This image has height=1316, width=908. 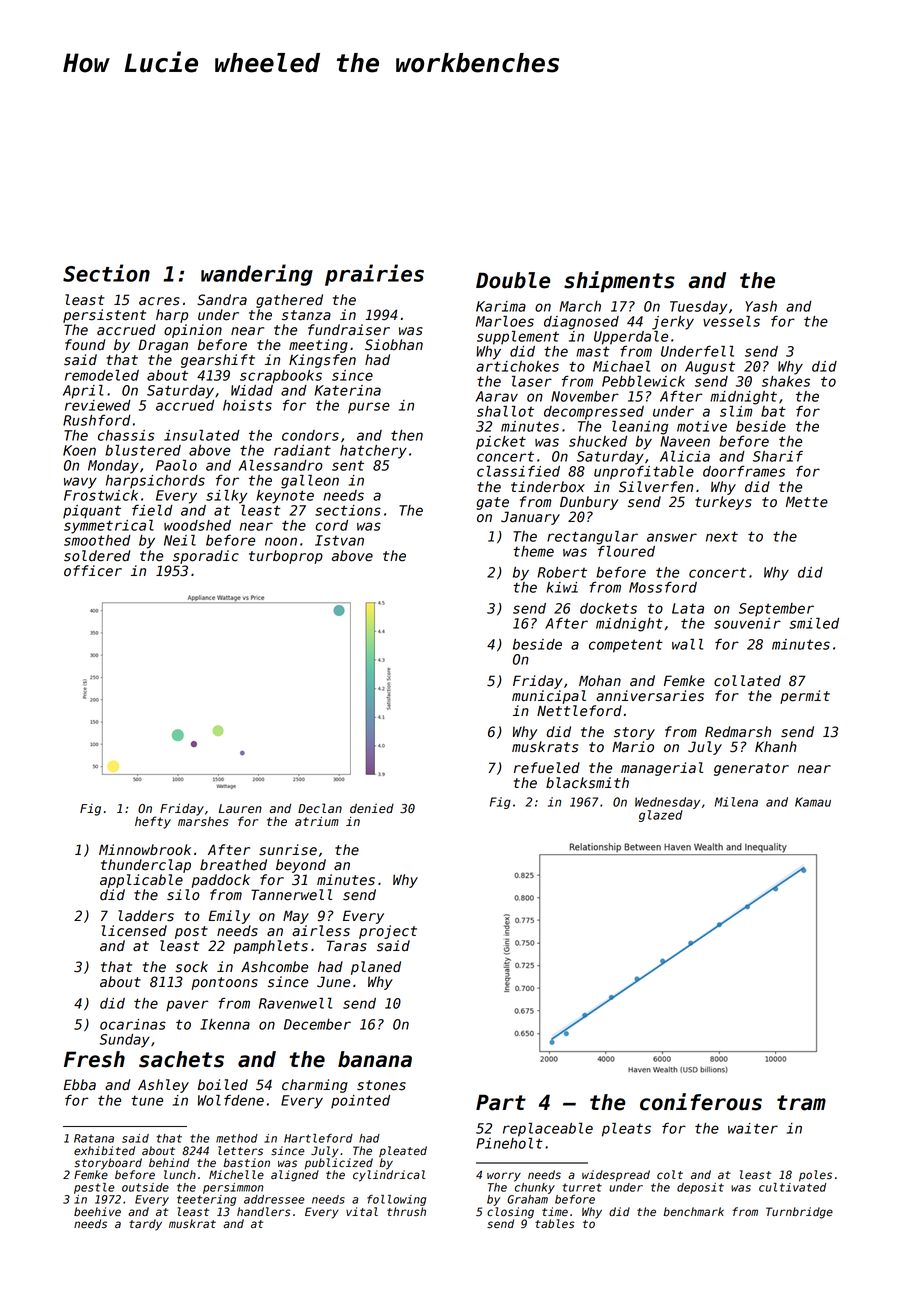 I want to click on banana, so click(x=375, y=1059).
